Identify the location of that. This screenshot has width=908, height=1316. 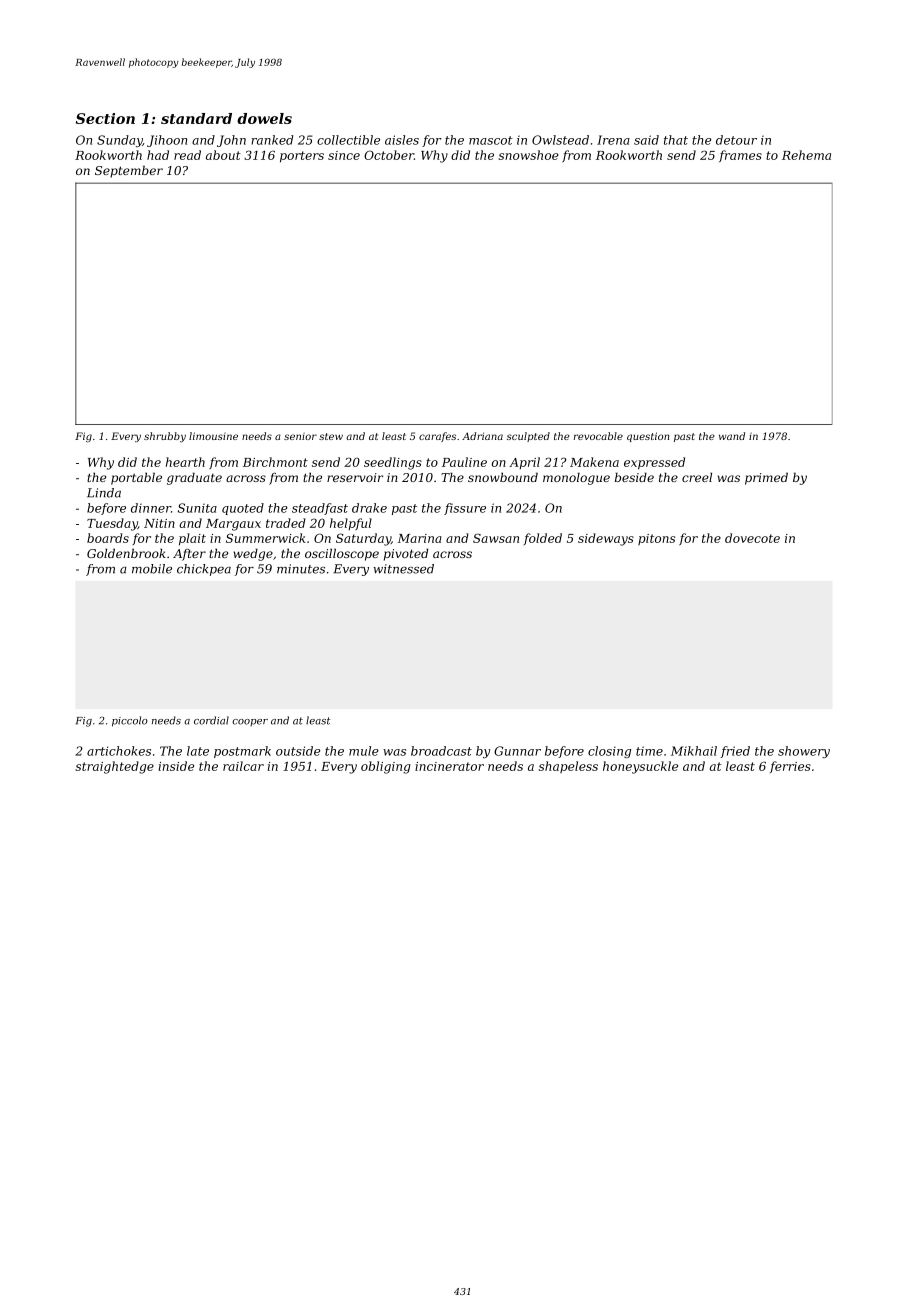
(676, 140).
